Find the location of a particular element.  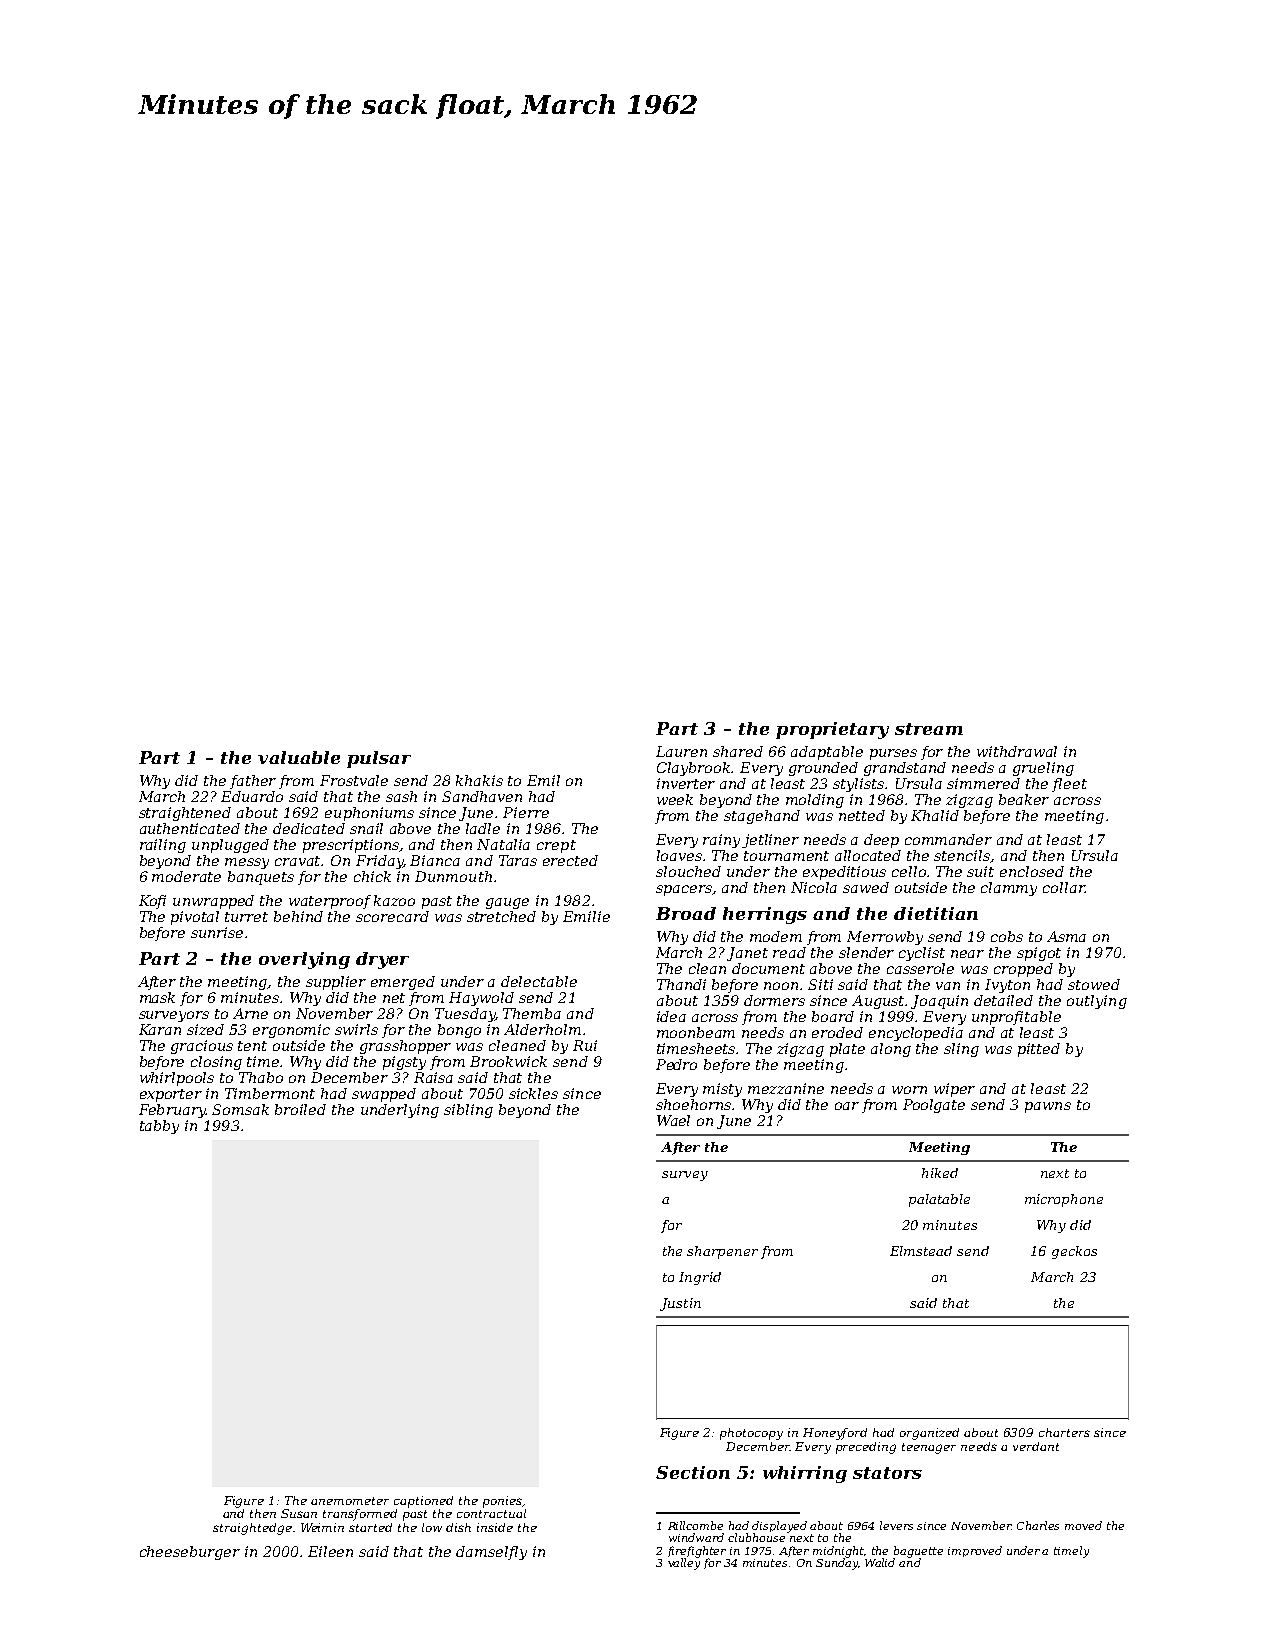

tabby is located at coordinates (159, 1127).
